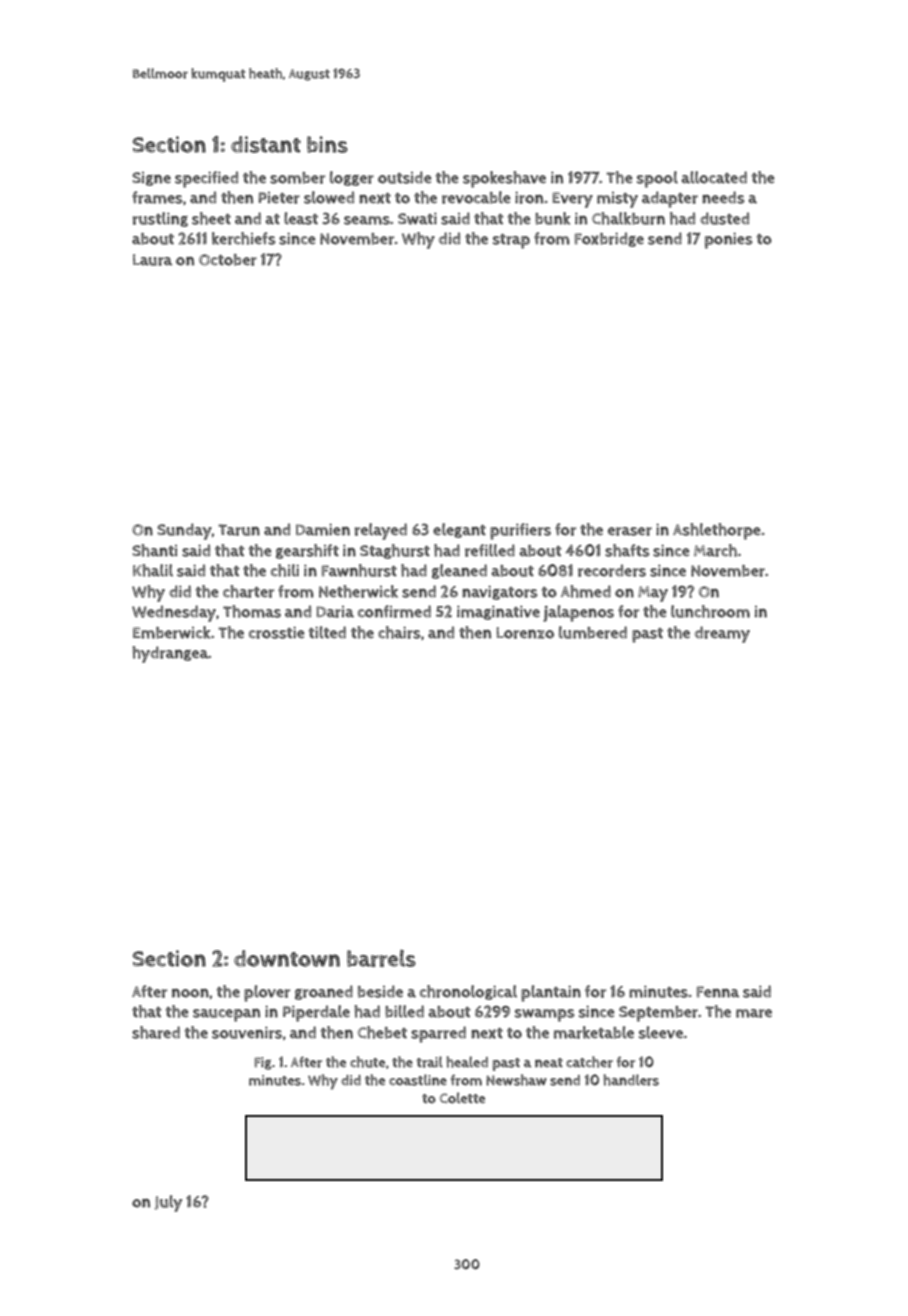 This screenshot has height=1316, width=908. I want to click on Thomas, so click(252, 611).
